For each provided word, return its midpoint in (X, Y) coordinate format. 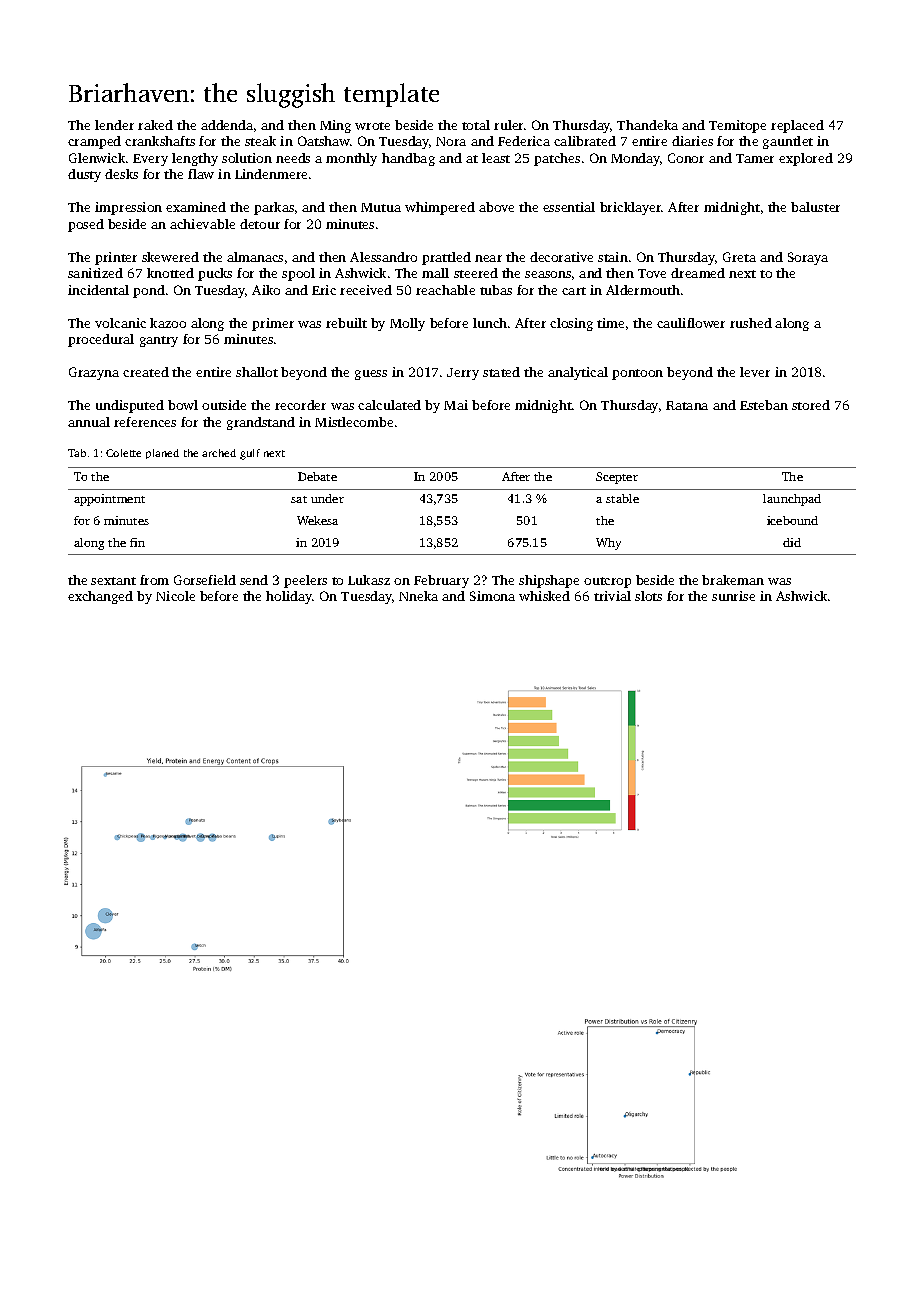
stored (811, 405)
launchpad (792, 500)
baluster (815, 207)
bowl (183, 405)
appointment (109, 500)
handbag (408, 159)
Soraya (808, 258)
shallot (257, 372)
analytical (578, 373)
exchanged (100, 597)
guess (371, 375)
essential (569, 207)
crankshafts (160, 141)
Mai (456, 405)
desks (121, 174)
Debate (317, 476)
